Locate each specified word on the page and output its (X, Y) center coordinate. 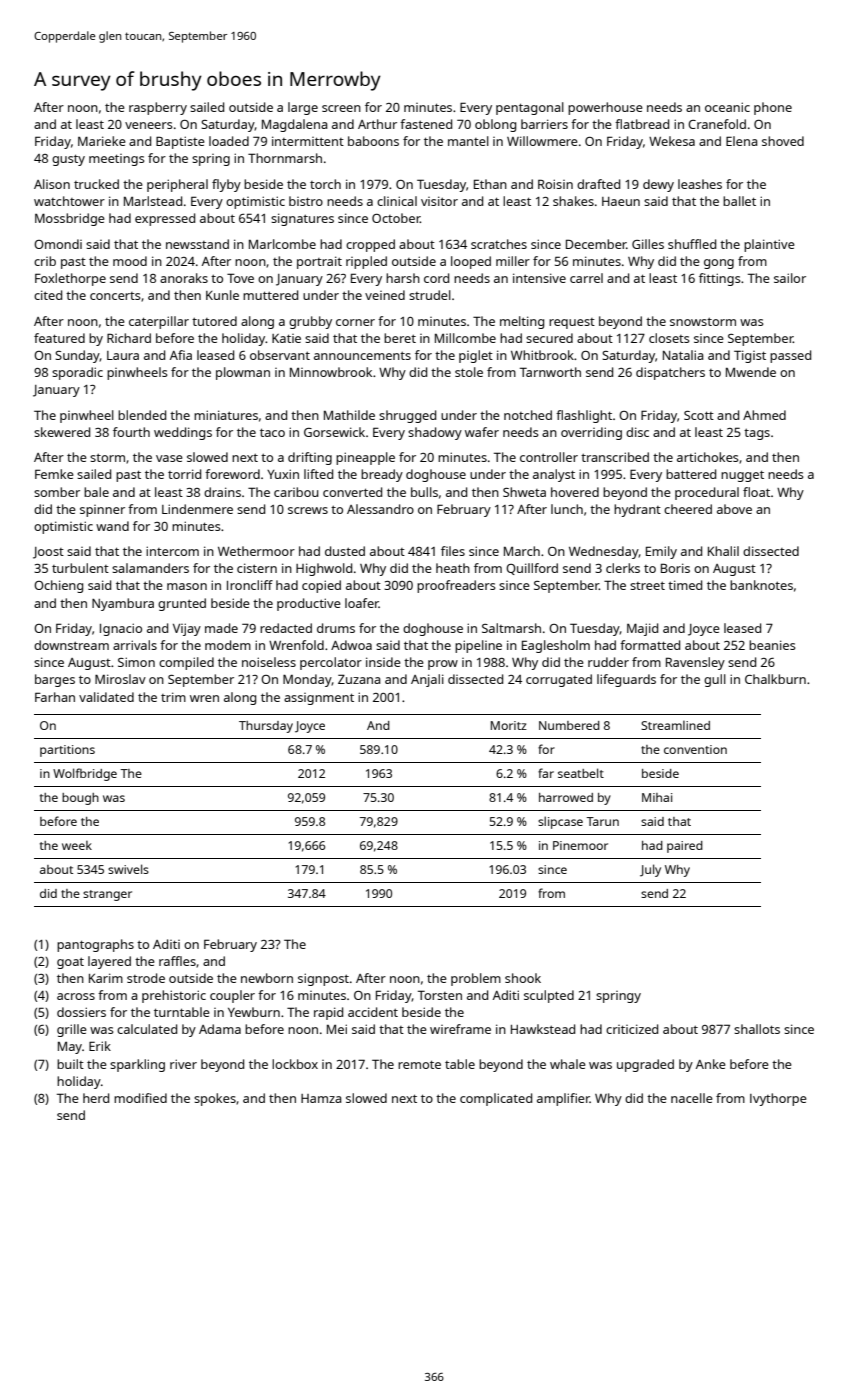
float (756, 492)
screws (308, 510)
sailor (790, 278)
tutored (214, 321)
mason (187, 586)
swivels (128, 869)
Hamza (321, 1098)
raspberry (158, 108)
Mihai (657, 797)
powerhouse (605, 108)
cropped (370, 245)
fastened (426, 124)
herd (96, 1098)
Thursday (266, 727)
